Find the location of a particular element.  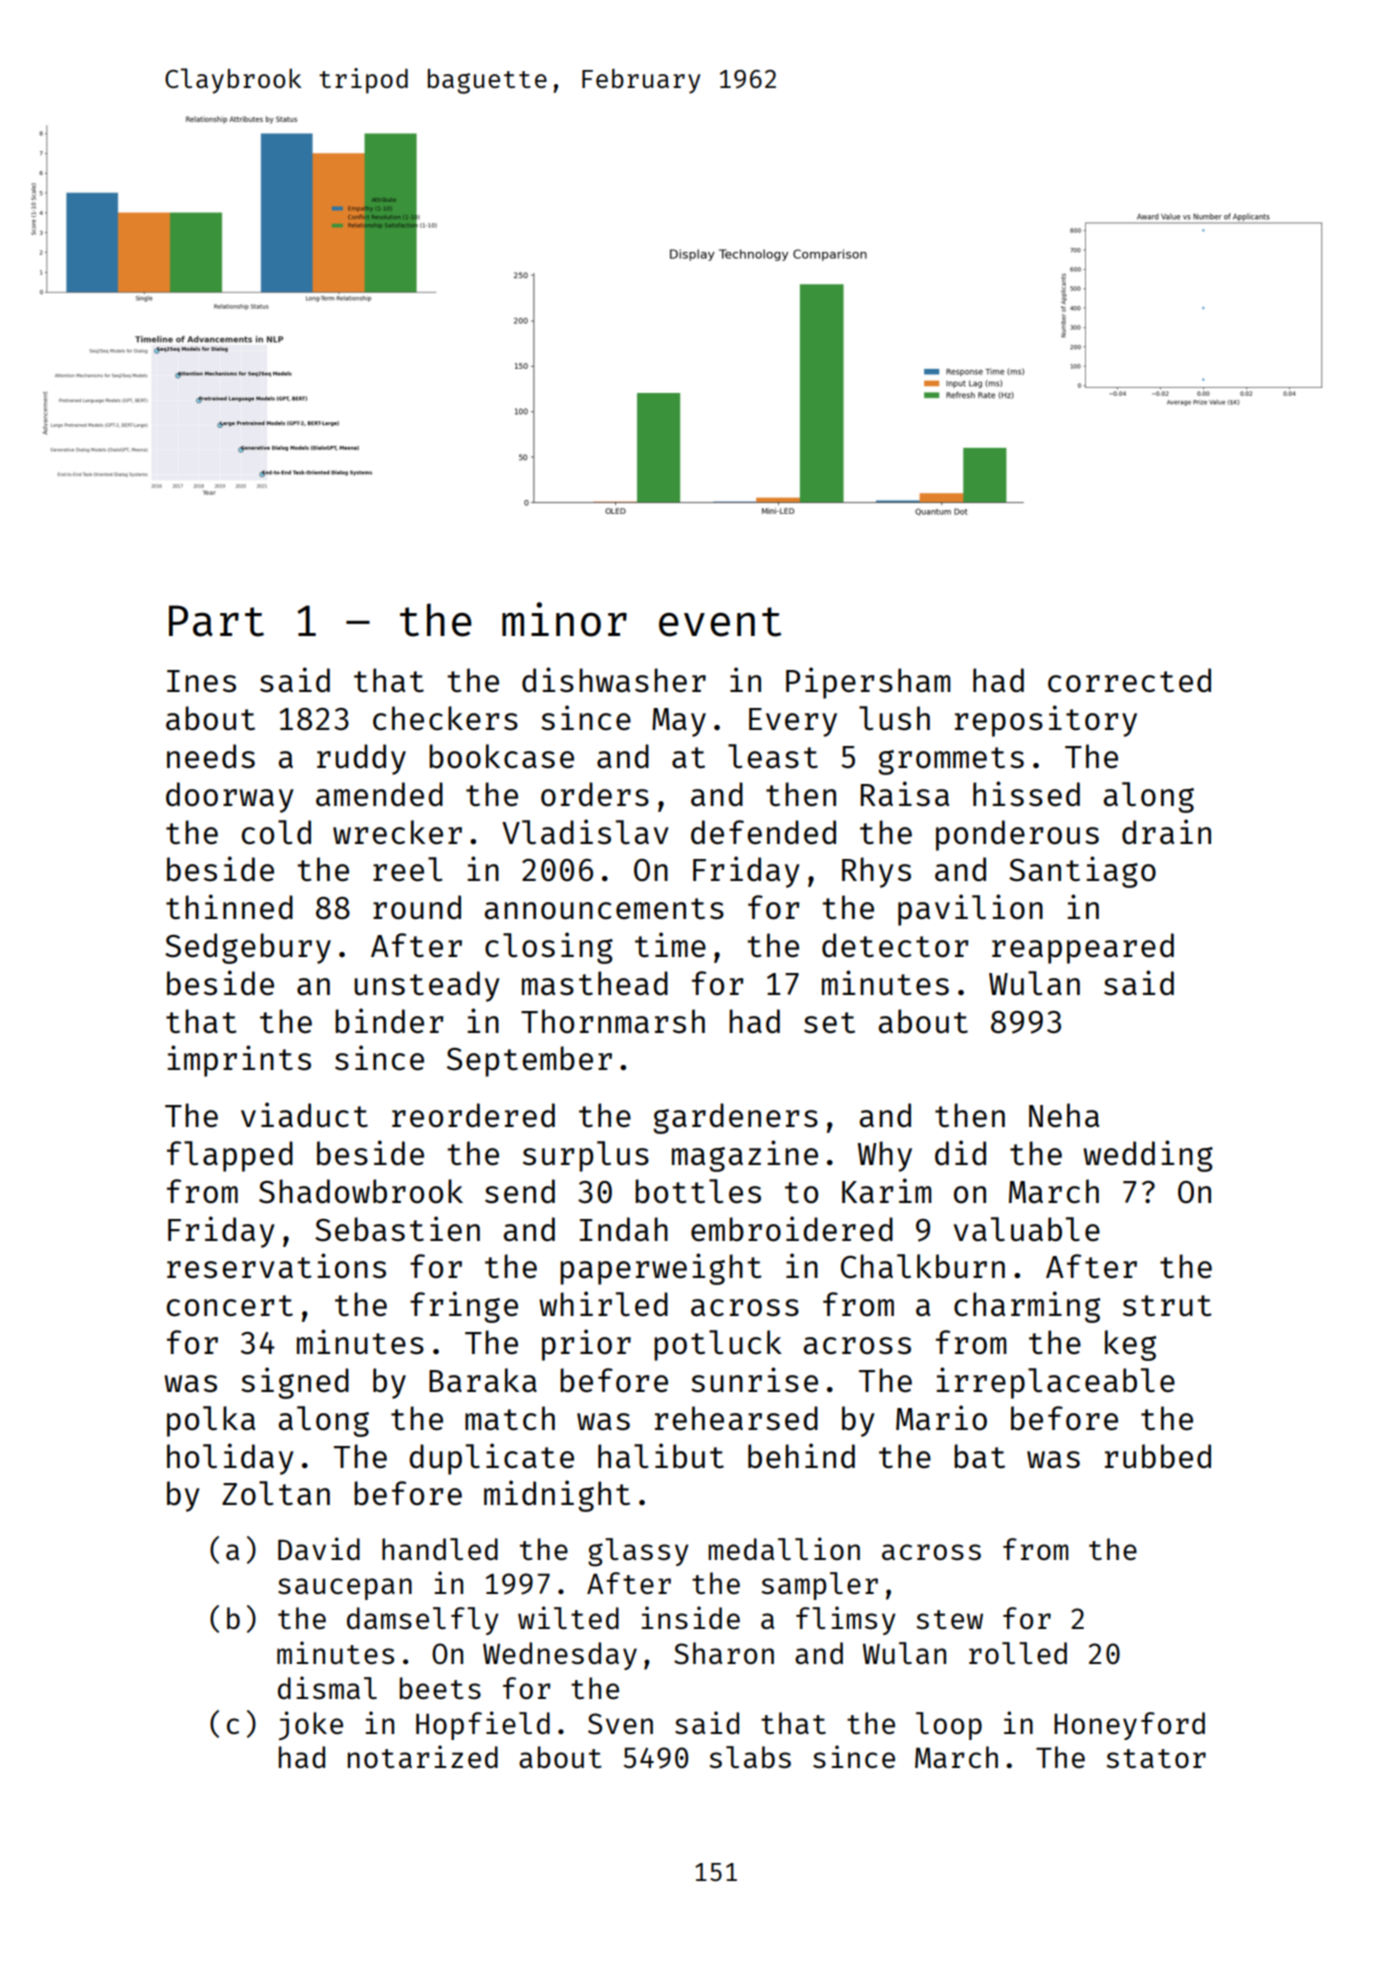

Honeyford is located at coordinates (1129, 1726).
